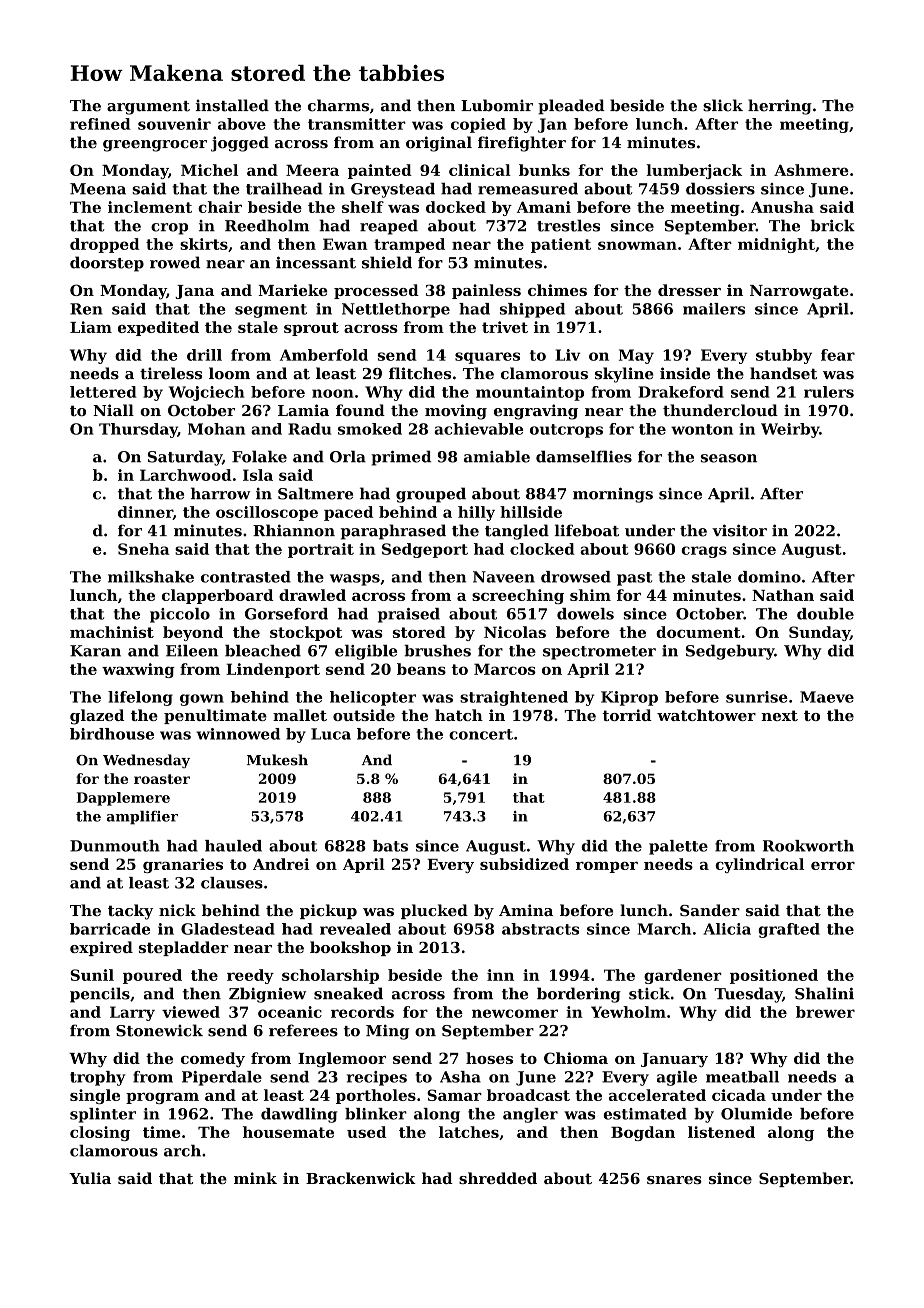 The image size is (924, 1308). What do you see at coordinates (811, 170) in the document?
I see `Ashmere` at bounding box center [811, 170].
